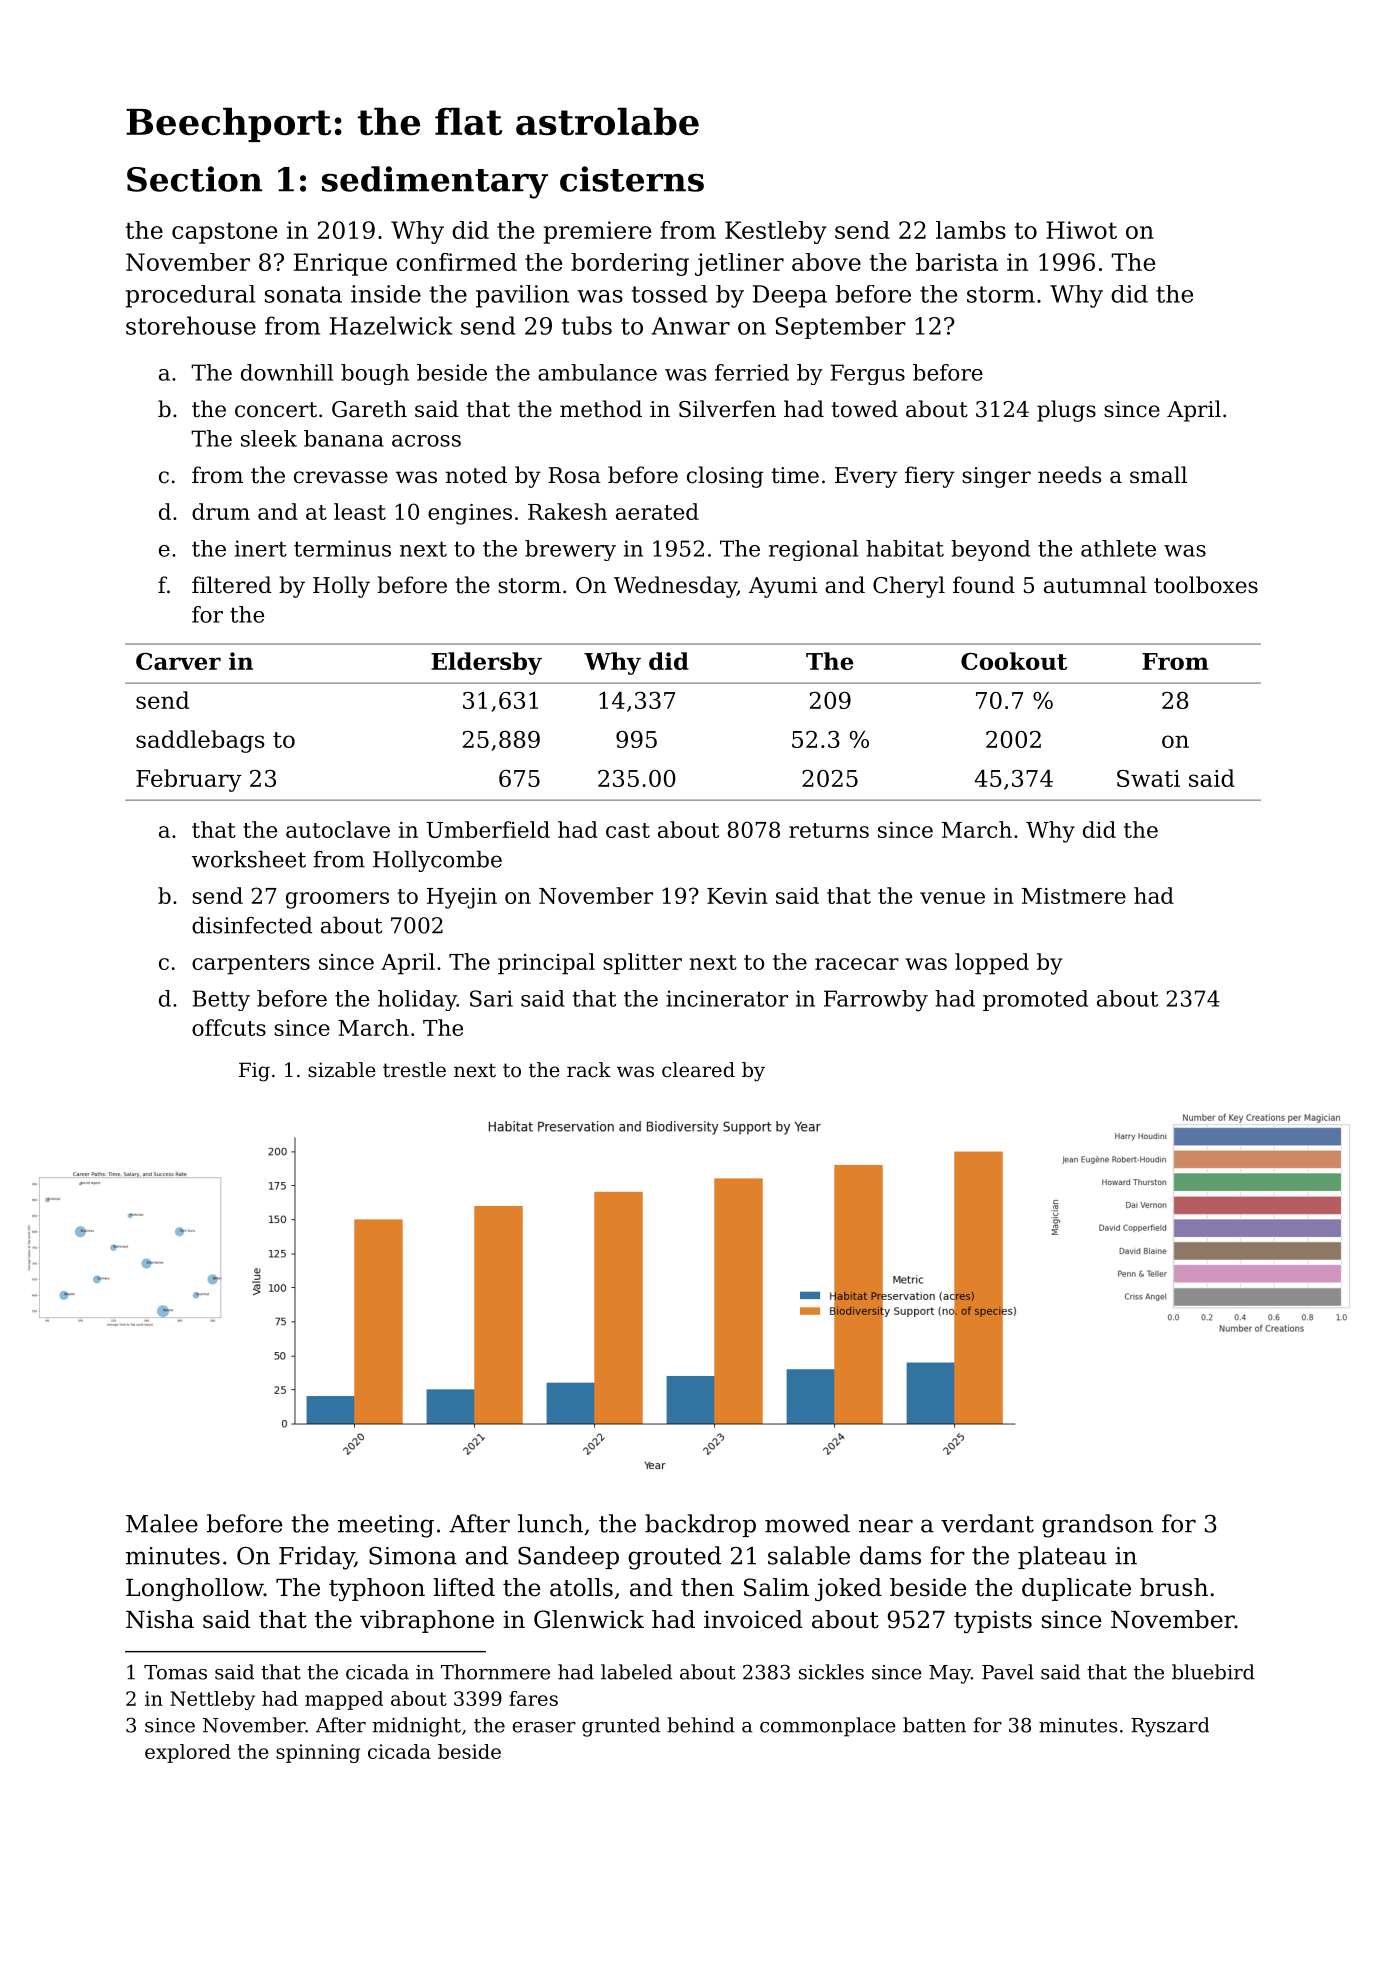  Describe the element at coordinates (1035, 1000) in the screenshot. I see `promoted` at that location.
